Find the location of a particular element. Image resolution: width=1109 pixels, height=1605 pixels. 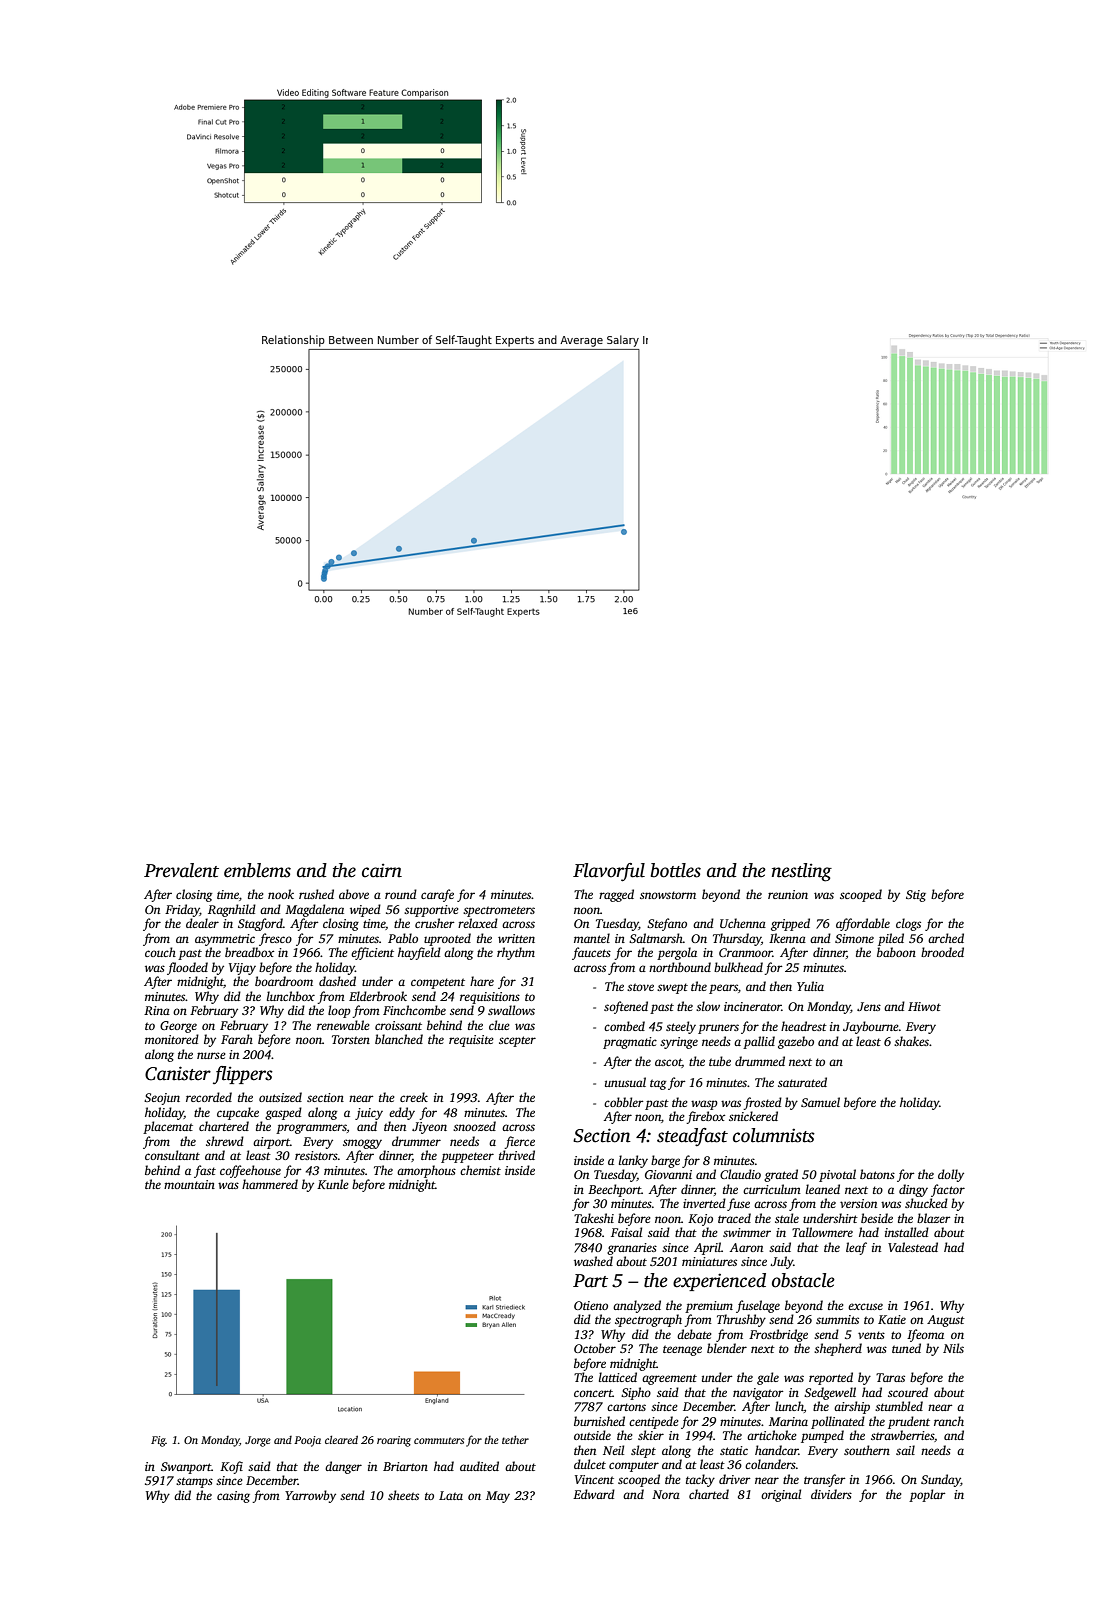

Kunle is located at coordinates (333, 1184).
